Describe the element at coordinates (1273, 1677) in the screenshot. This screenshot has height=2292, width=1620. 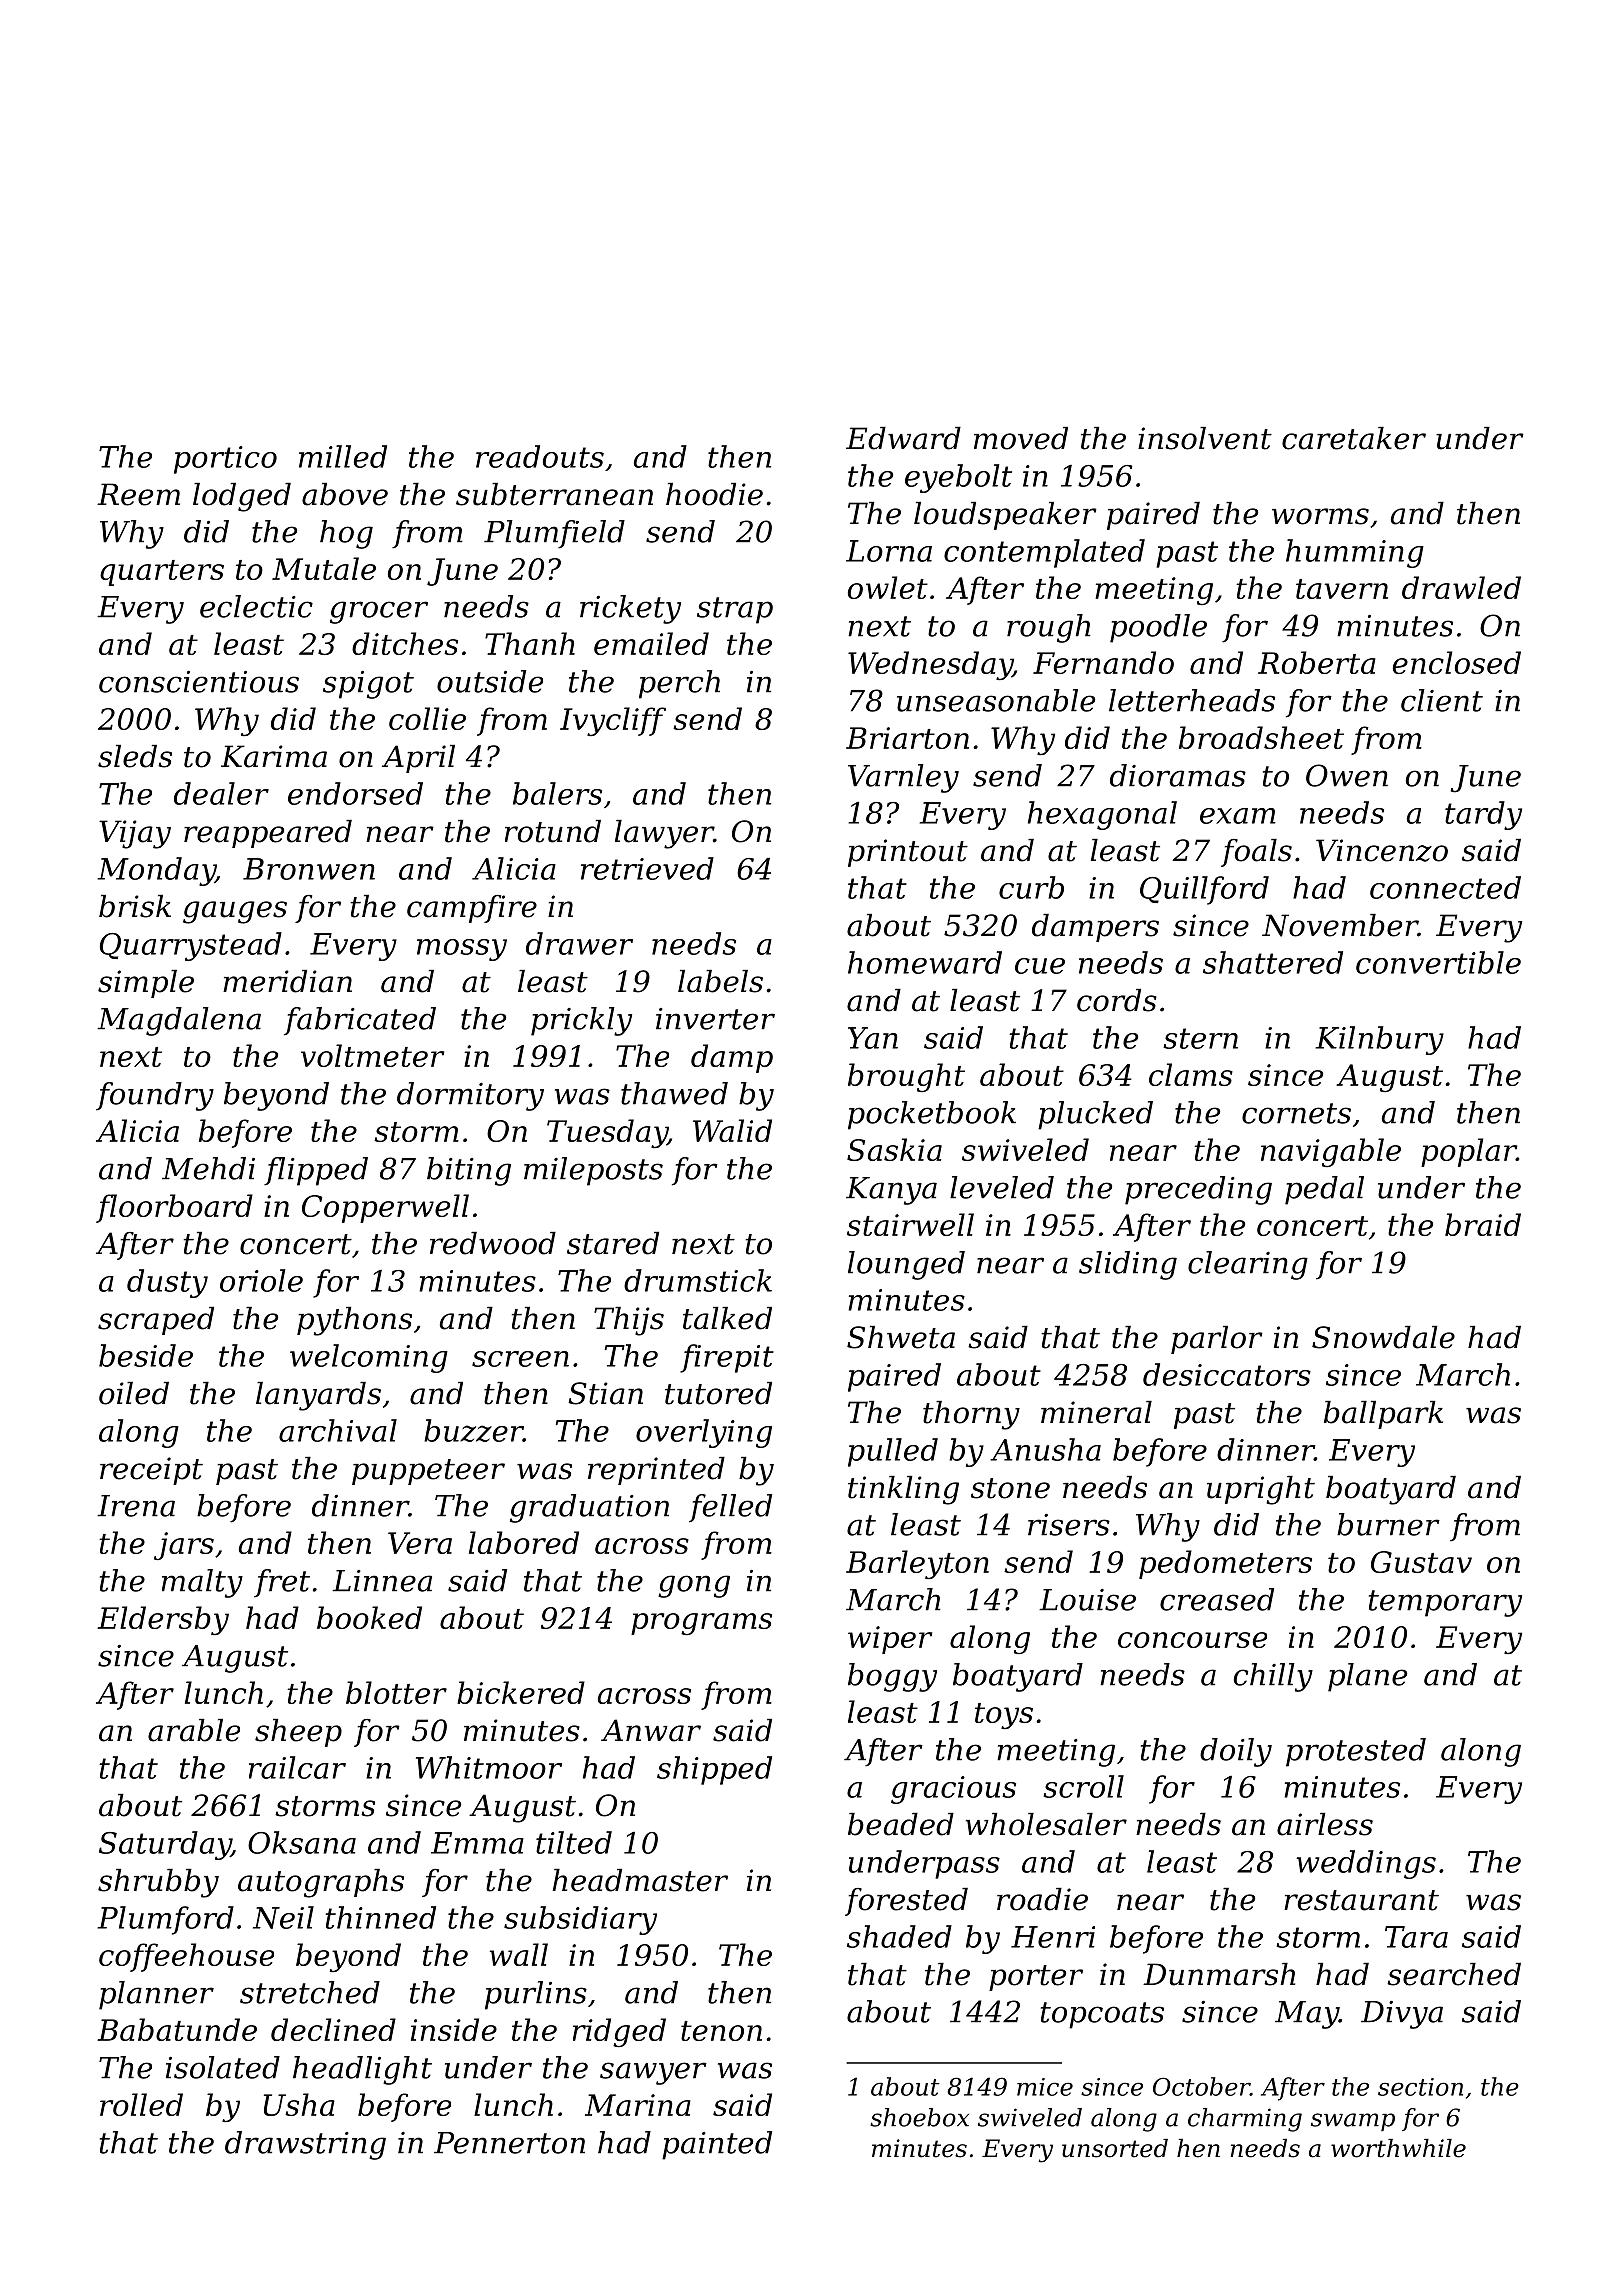
I see `chilly` at that location.
